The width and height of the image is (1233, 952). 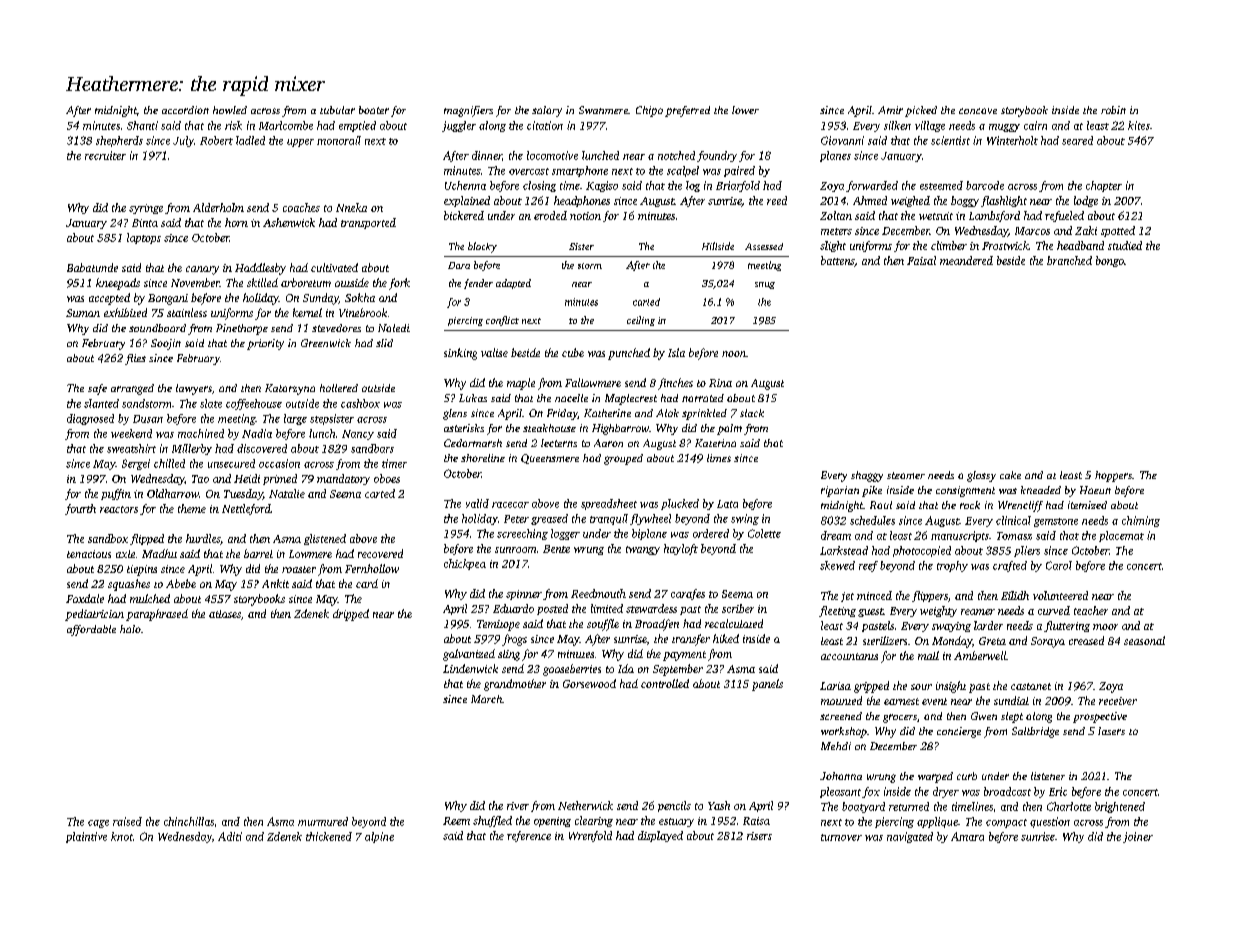 What do you see at coordinates (189, 821) in the image?
I see `chinchillas` at bounding box center [189, 821].
